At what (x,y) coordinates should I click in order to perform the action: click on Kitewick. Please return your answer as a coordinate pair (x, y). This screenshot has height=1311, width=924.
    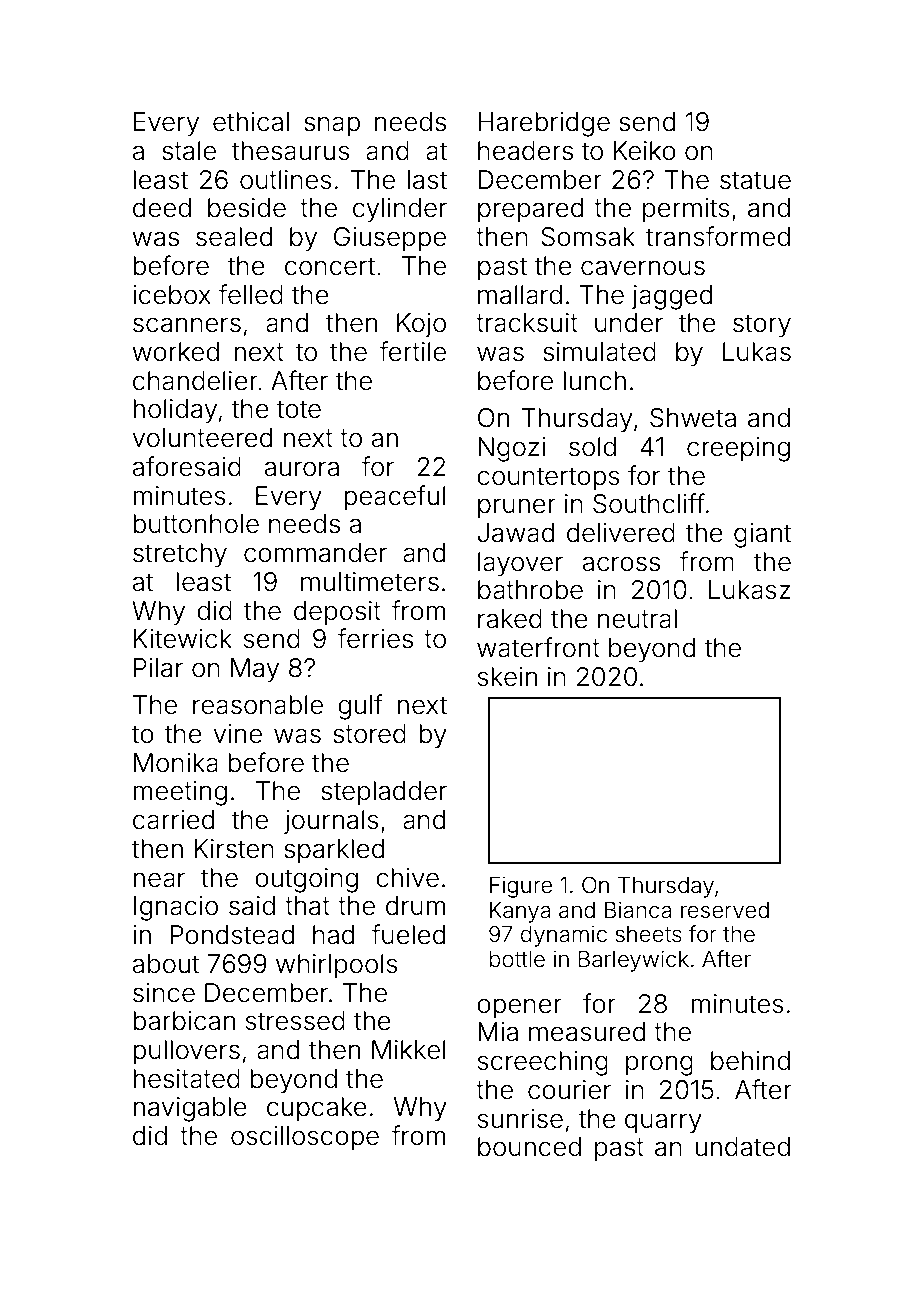
    Looking at the image, I should click on (183, 639).
